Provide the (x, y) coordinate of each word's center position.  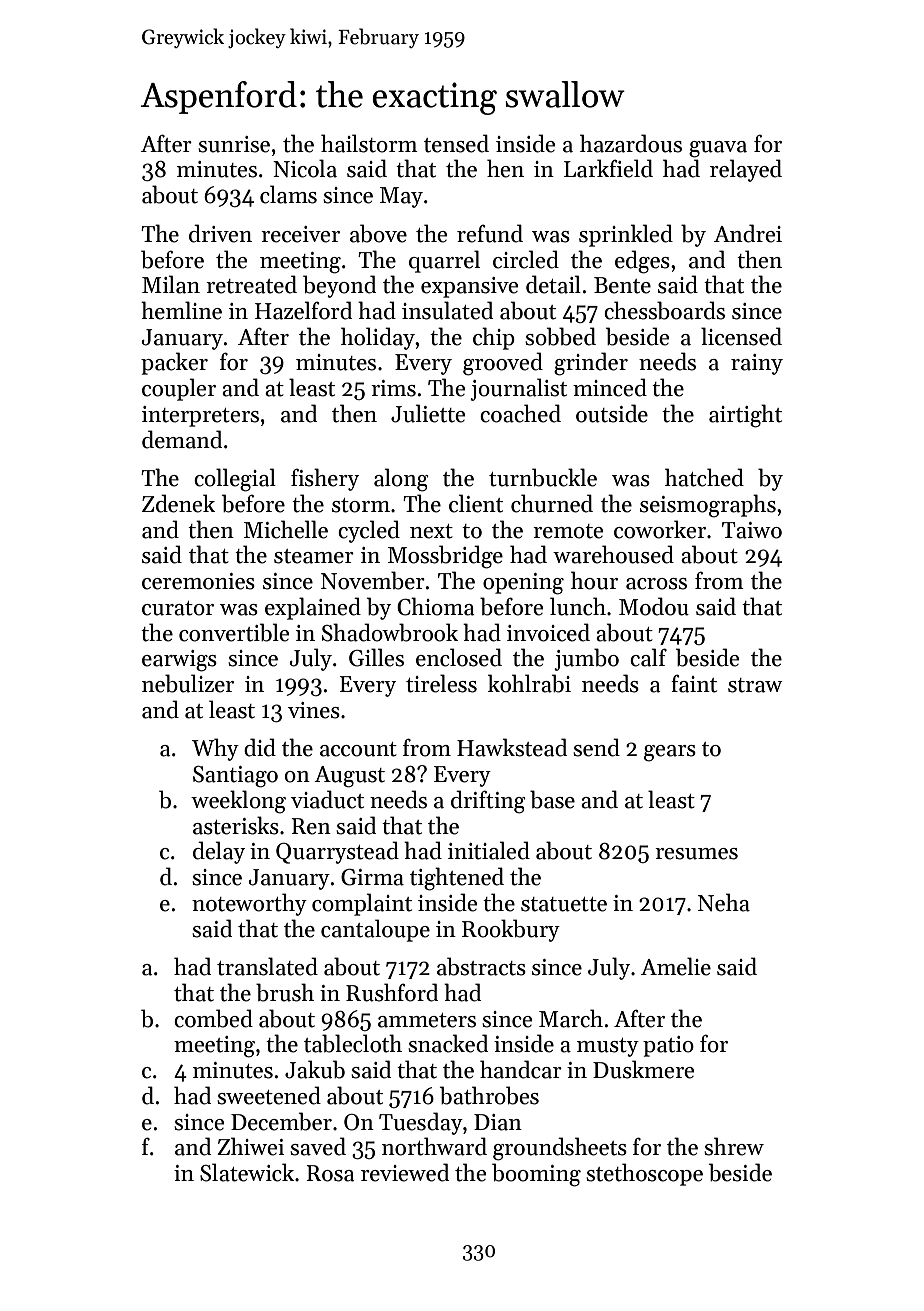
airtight (745, 416)
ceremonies (198, 581)
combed (213, 1018)
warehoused (613, 554)
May (401, 197)
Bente (622, 285)
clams (288, 194)
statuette (564, 904)
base (552, 799)
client (476, 503)
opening (523, 584)
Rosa (330, 1173)
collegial (235, 480)
